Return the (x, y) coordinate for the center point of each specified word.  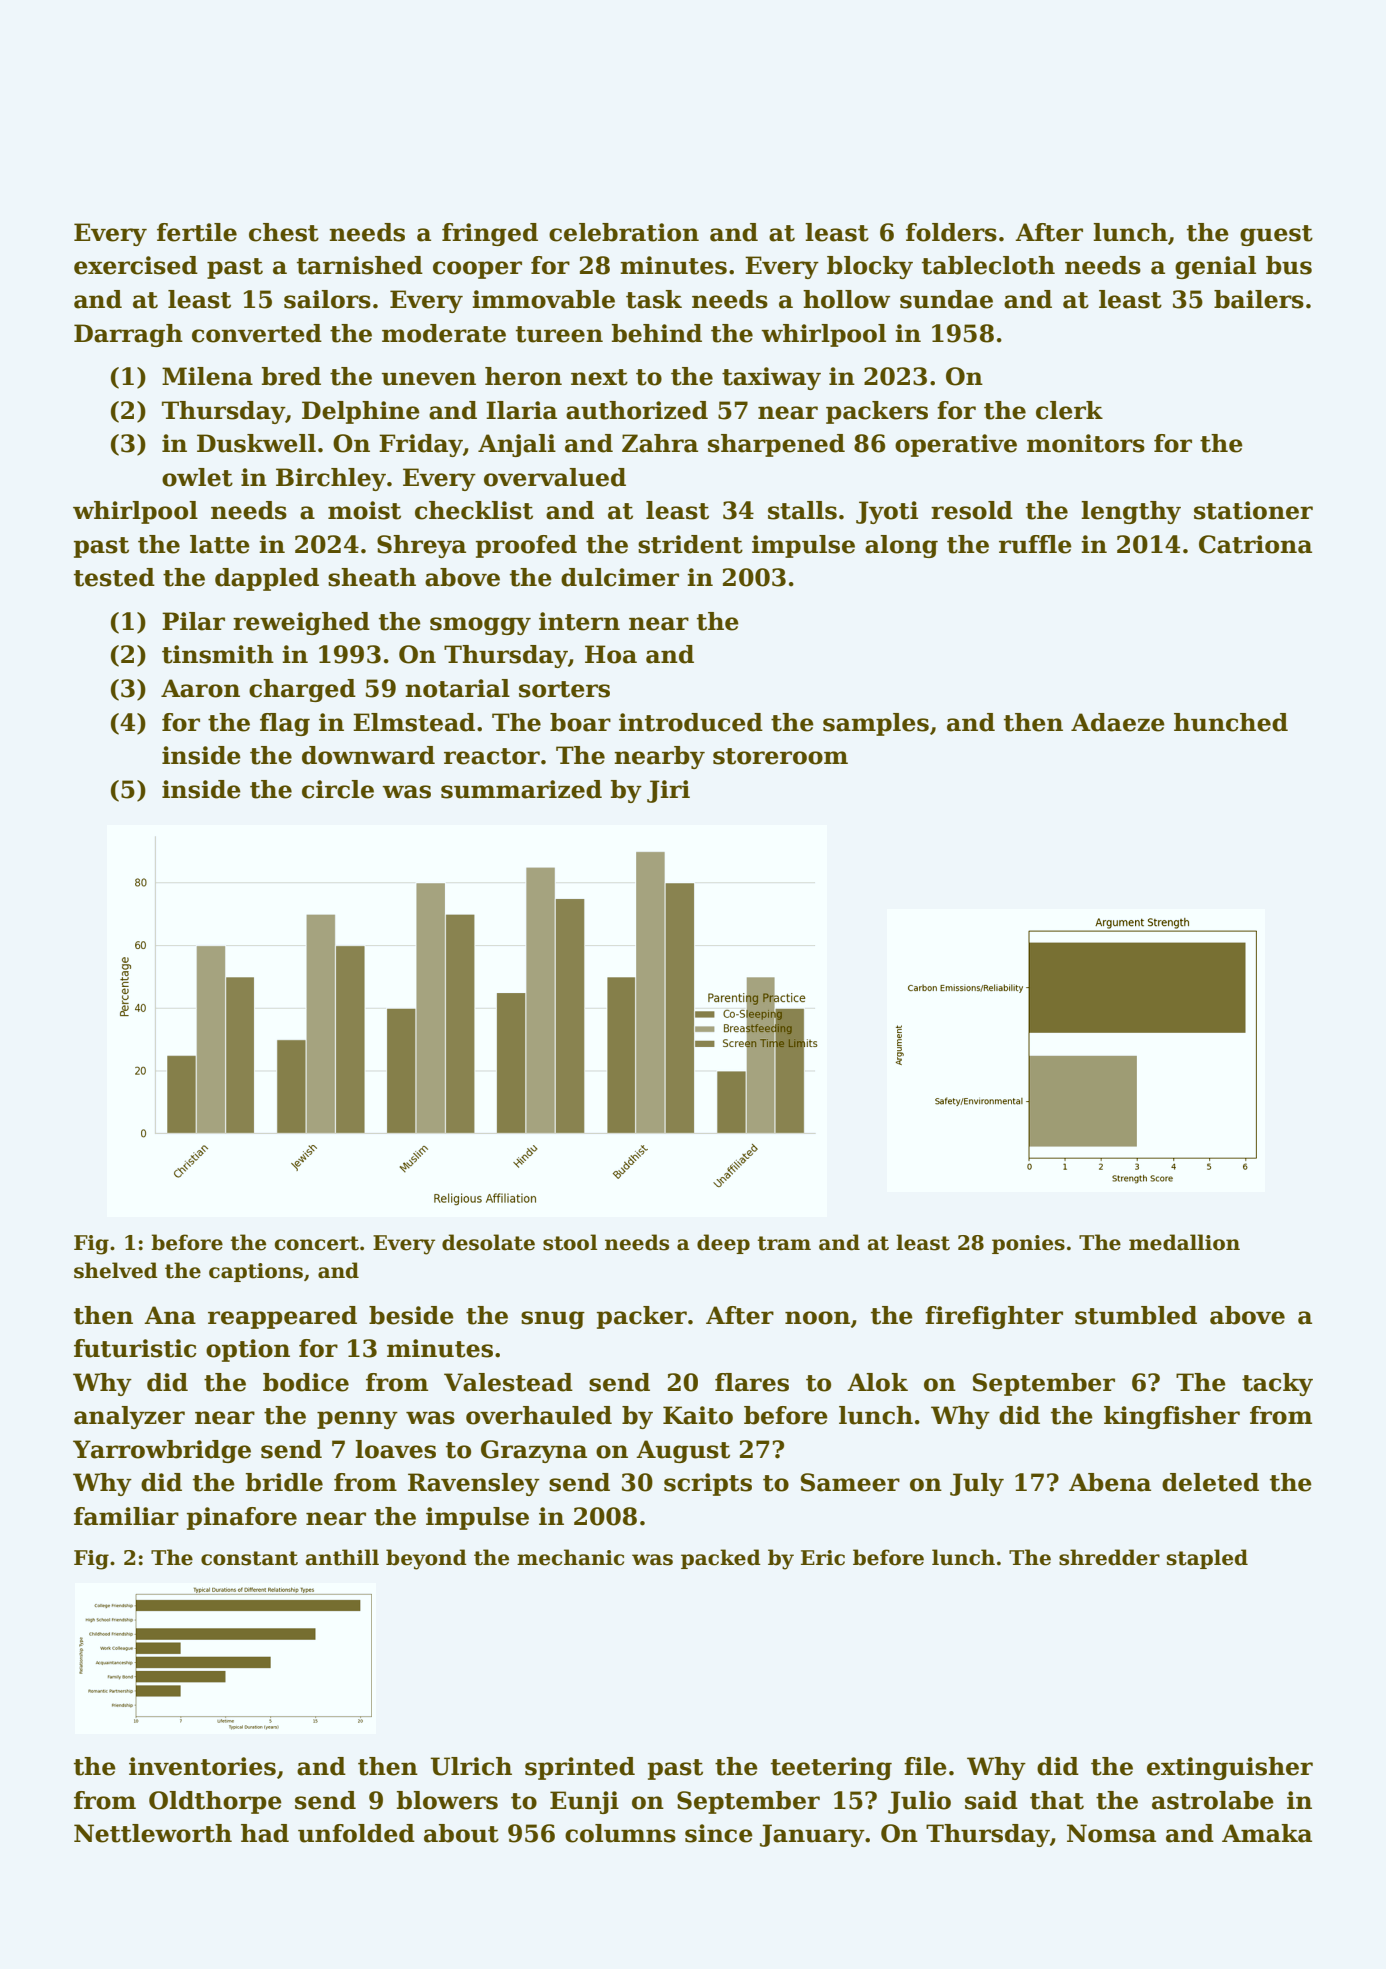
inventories (202, 1766)
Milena (207, 376)
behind (657, 333)
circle (338, 789)
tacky (1277, 1384)
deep (723, 1244)
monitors (1086, 443)
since (719, 1833)
